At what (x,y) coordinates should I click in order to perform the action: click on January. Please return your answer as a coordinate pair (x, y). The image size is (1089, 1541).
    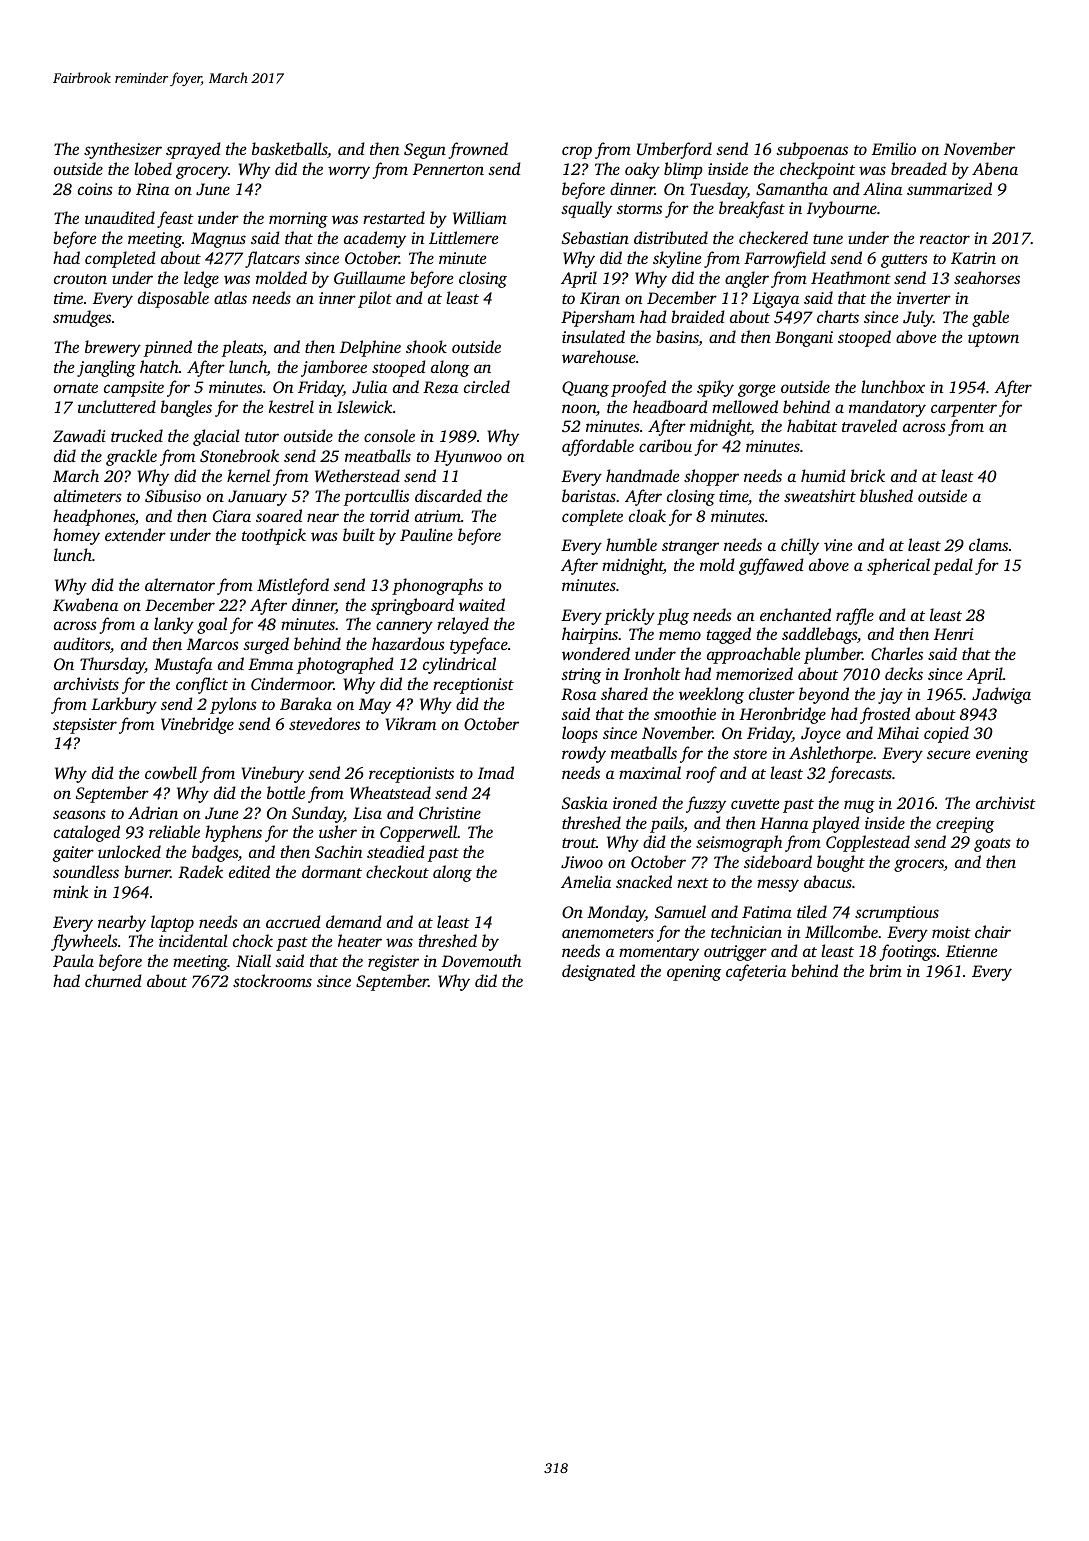
    Looking at the image, I should click on (257, 498).
